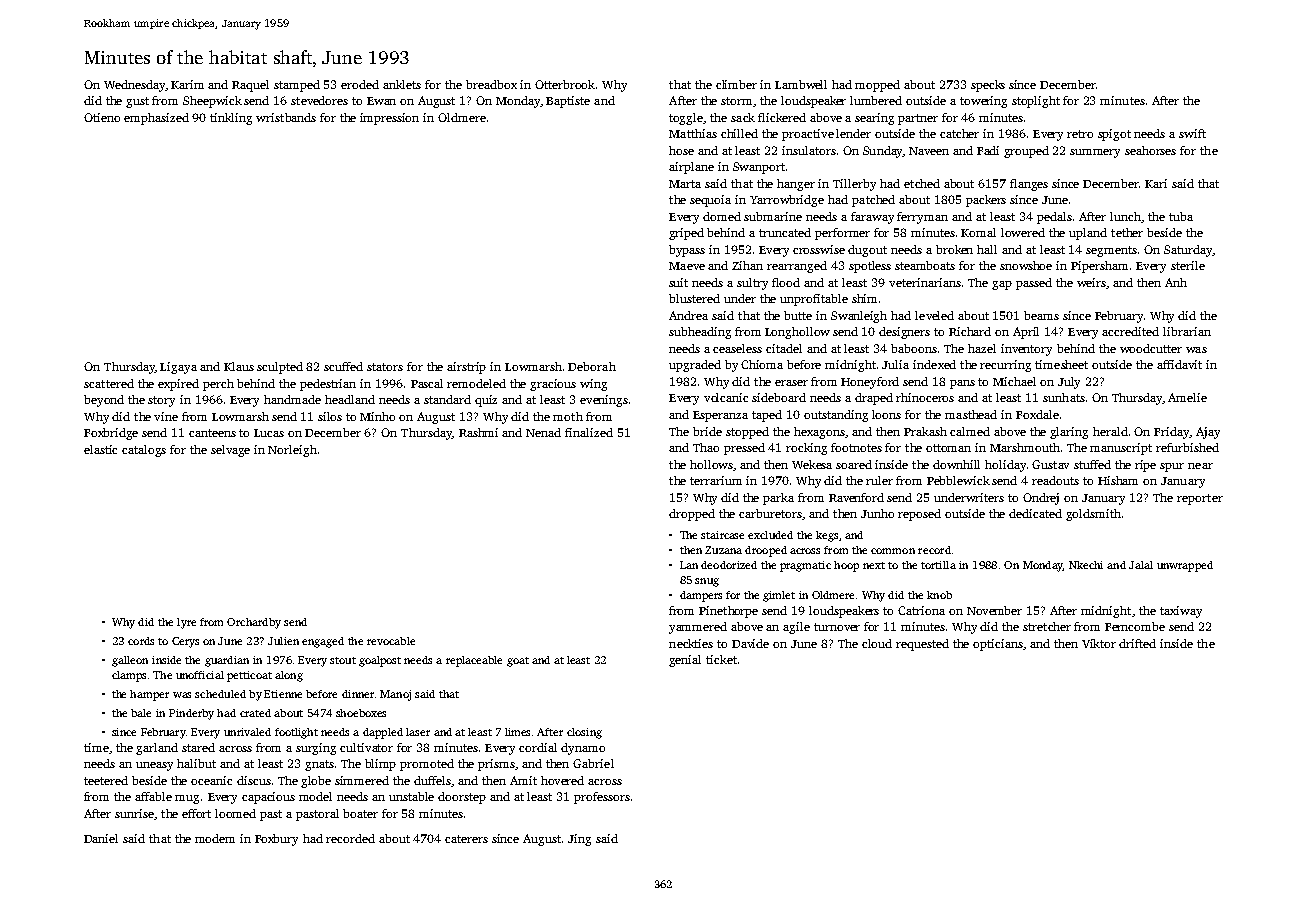 This page has height=924, width=1308. I want to click on carburetors, so click(770, 513).
